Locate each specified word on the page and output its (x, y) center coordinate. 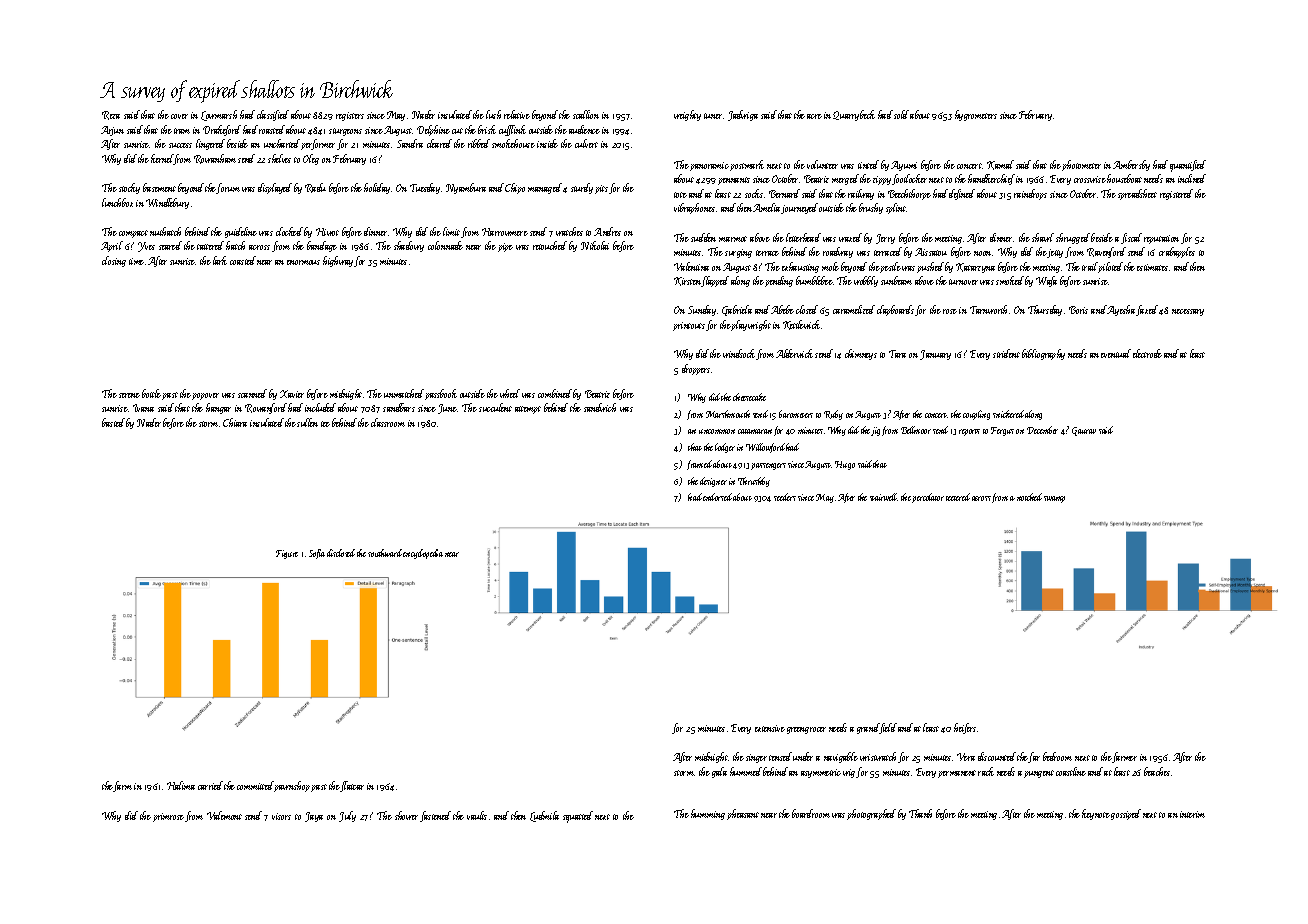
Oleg (311, 159)
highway (338, 261)
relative (517, 114)
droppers (696, 369)
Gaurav (1084, 431)
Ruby (833, 415)
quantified (1188, 166)
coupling (976, 415)
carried (210, 785)
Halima (181, 785)
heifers (965, 728)
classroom (388, 422)
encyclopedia (423, 554)
